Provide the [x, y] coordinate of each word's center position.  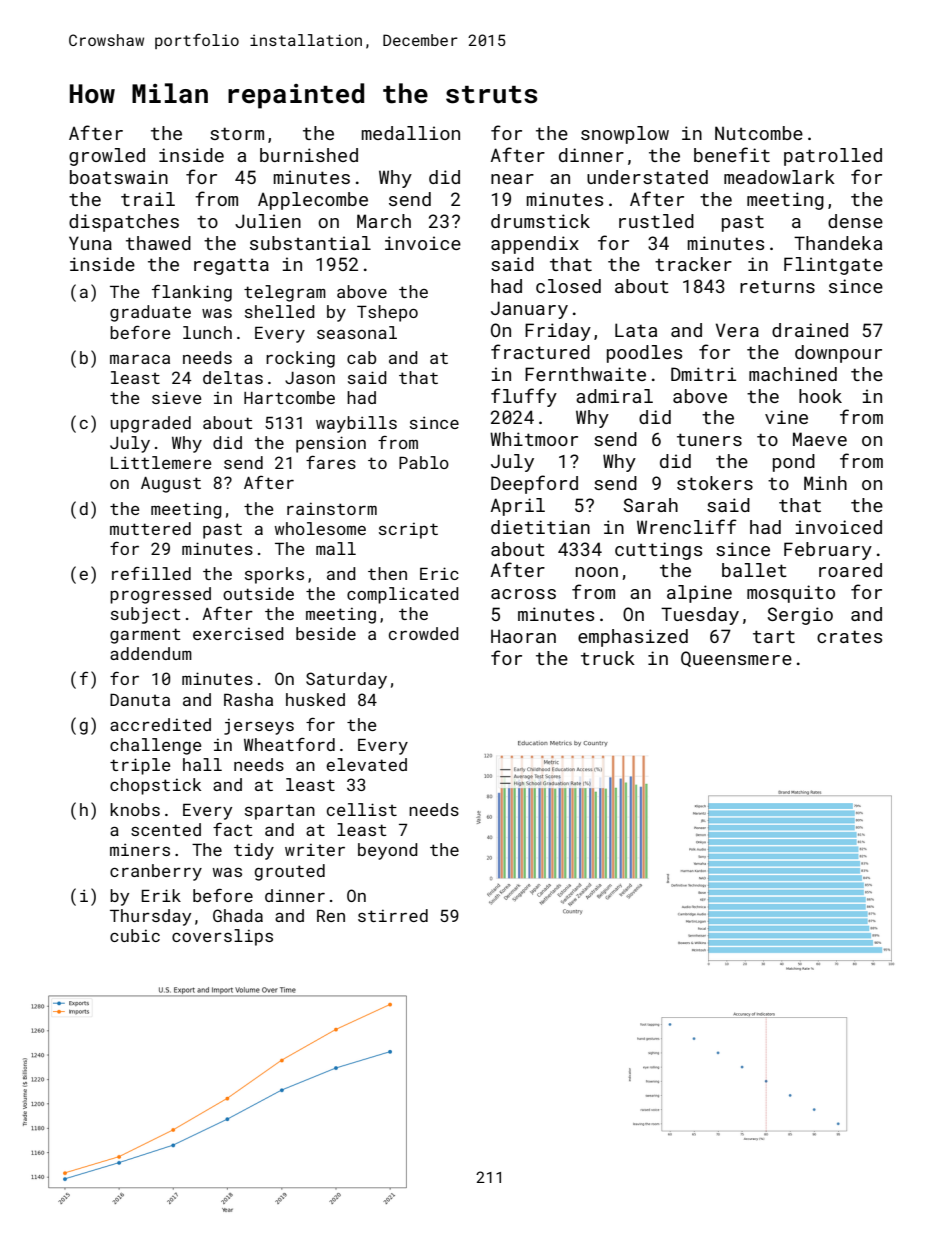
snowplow [625, 135]
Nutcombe [759, 133]
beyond [388, 851]
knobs [135, 809]
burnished [309, 155]
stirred [393, 915]
